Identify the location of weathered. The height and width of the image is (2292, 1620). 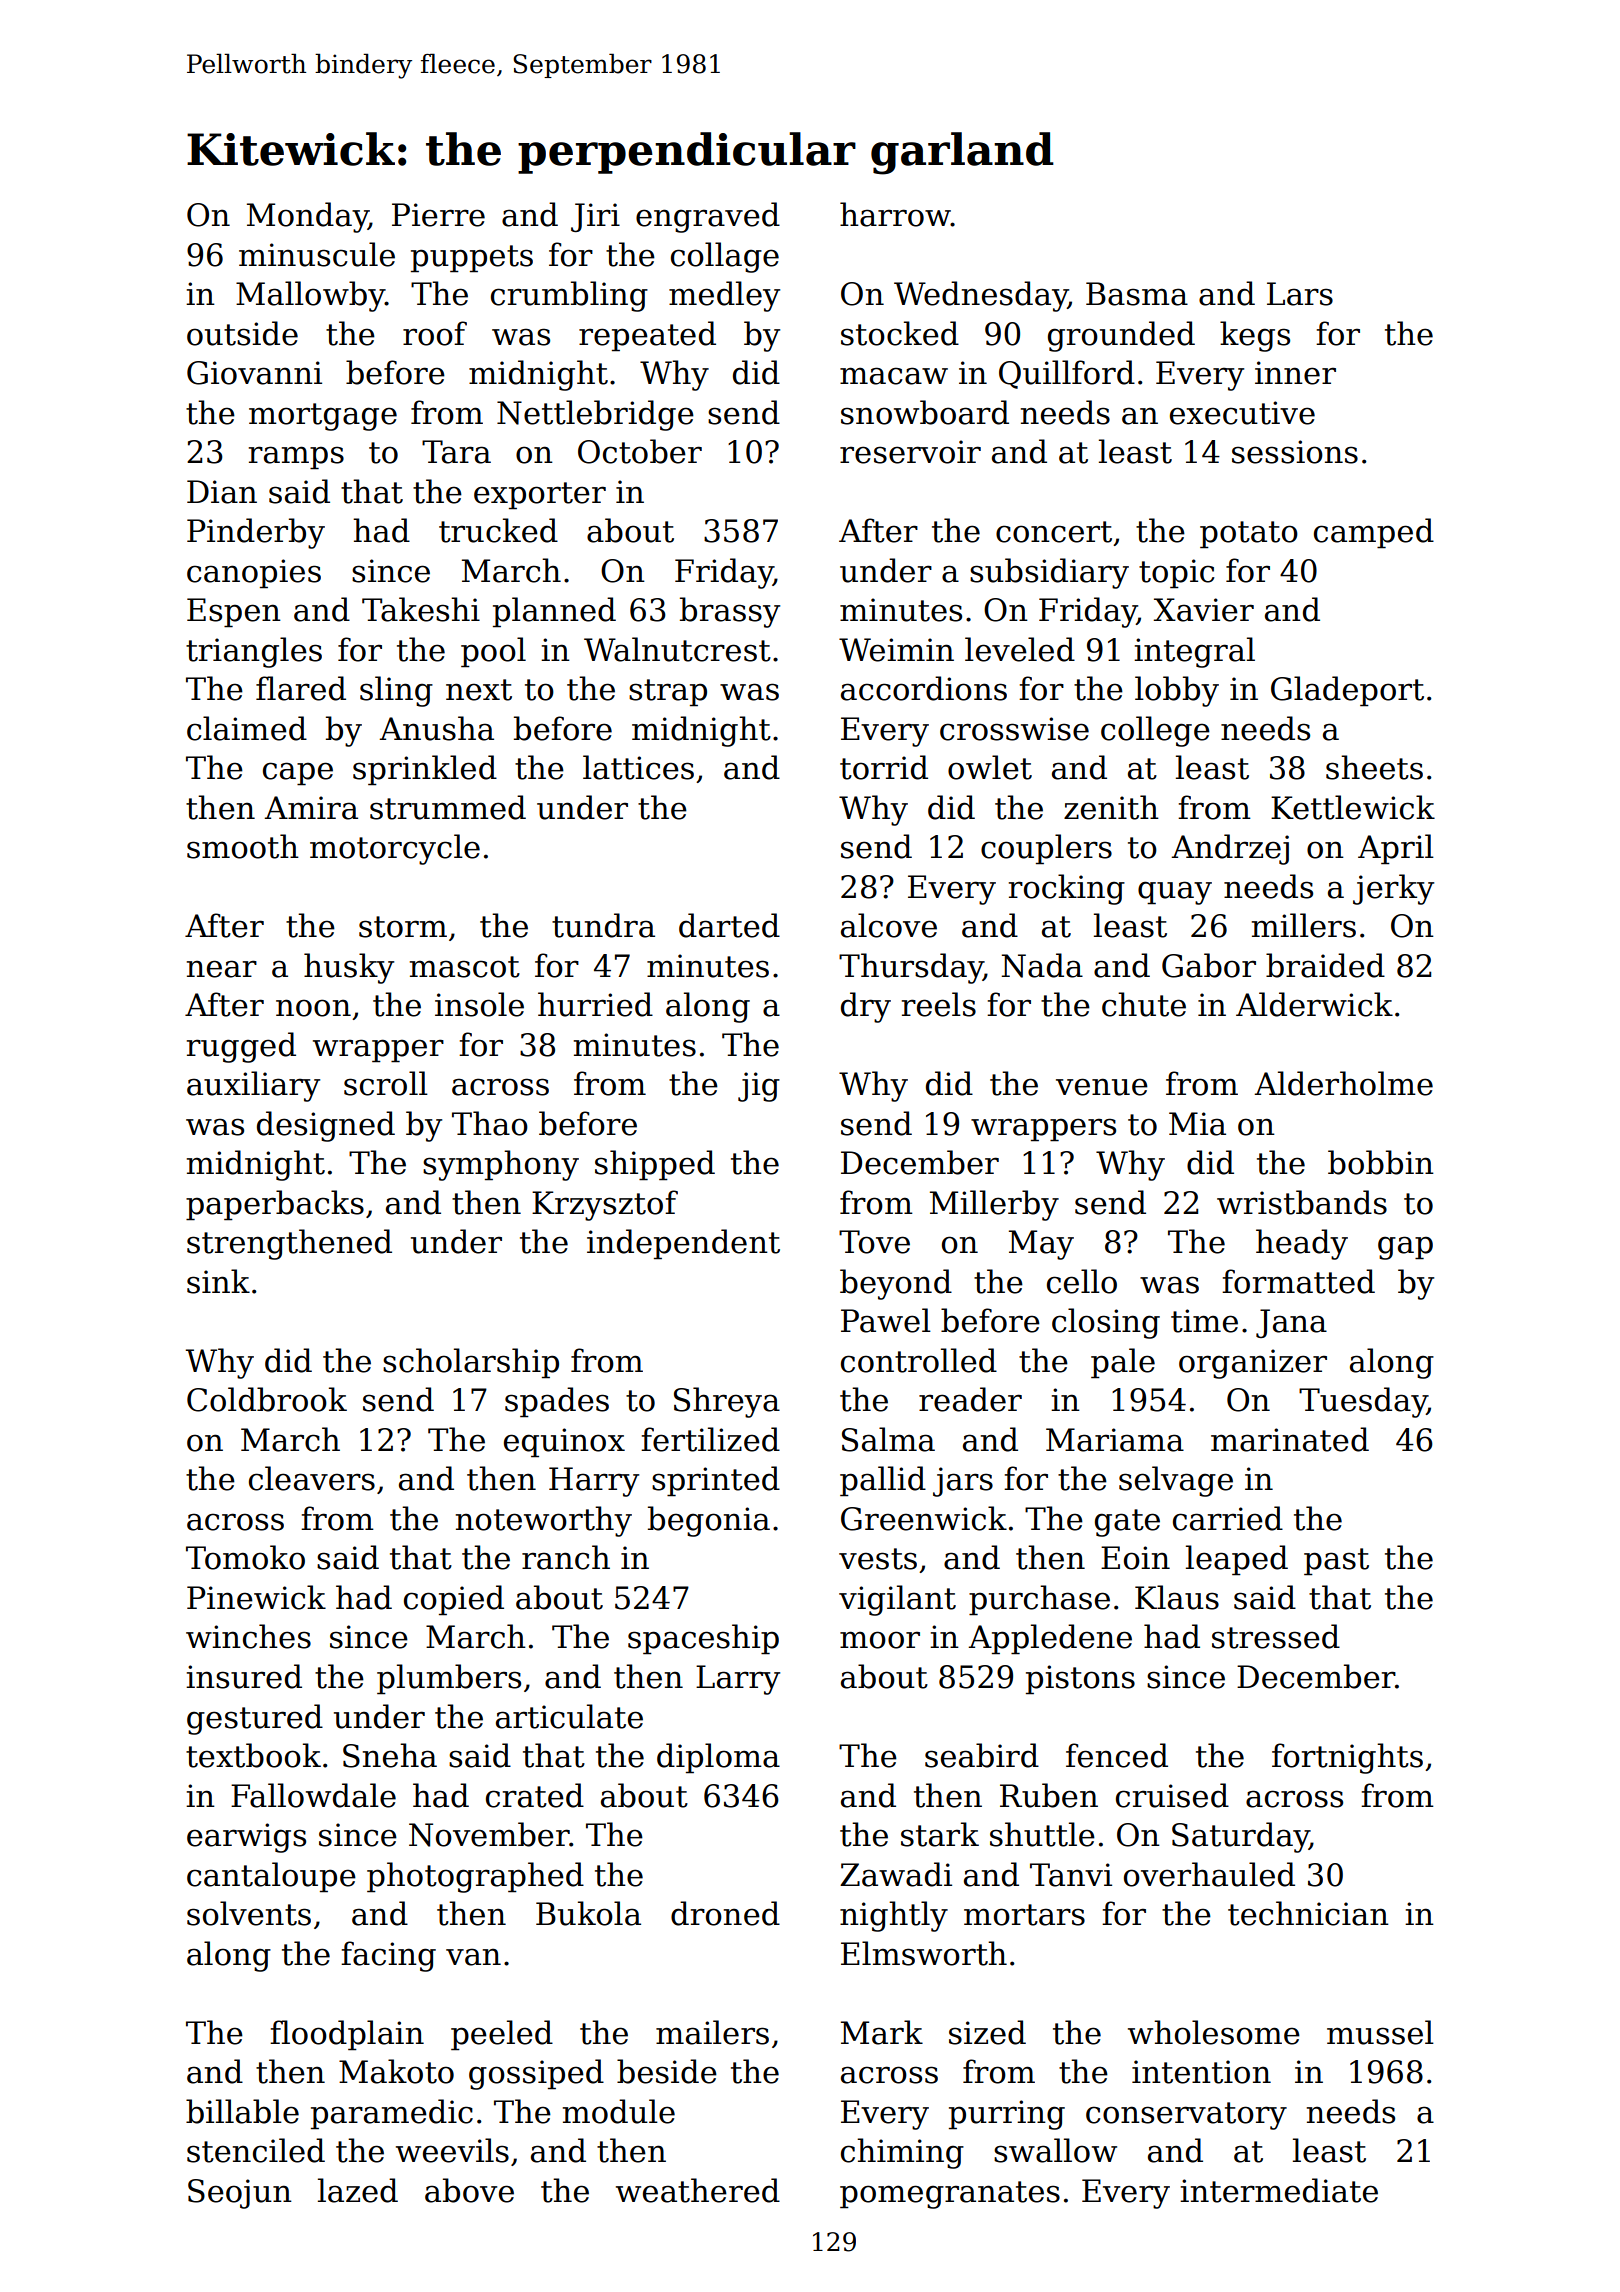
(698, 2190).
